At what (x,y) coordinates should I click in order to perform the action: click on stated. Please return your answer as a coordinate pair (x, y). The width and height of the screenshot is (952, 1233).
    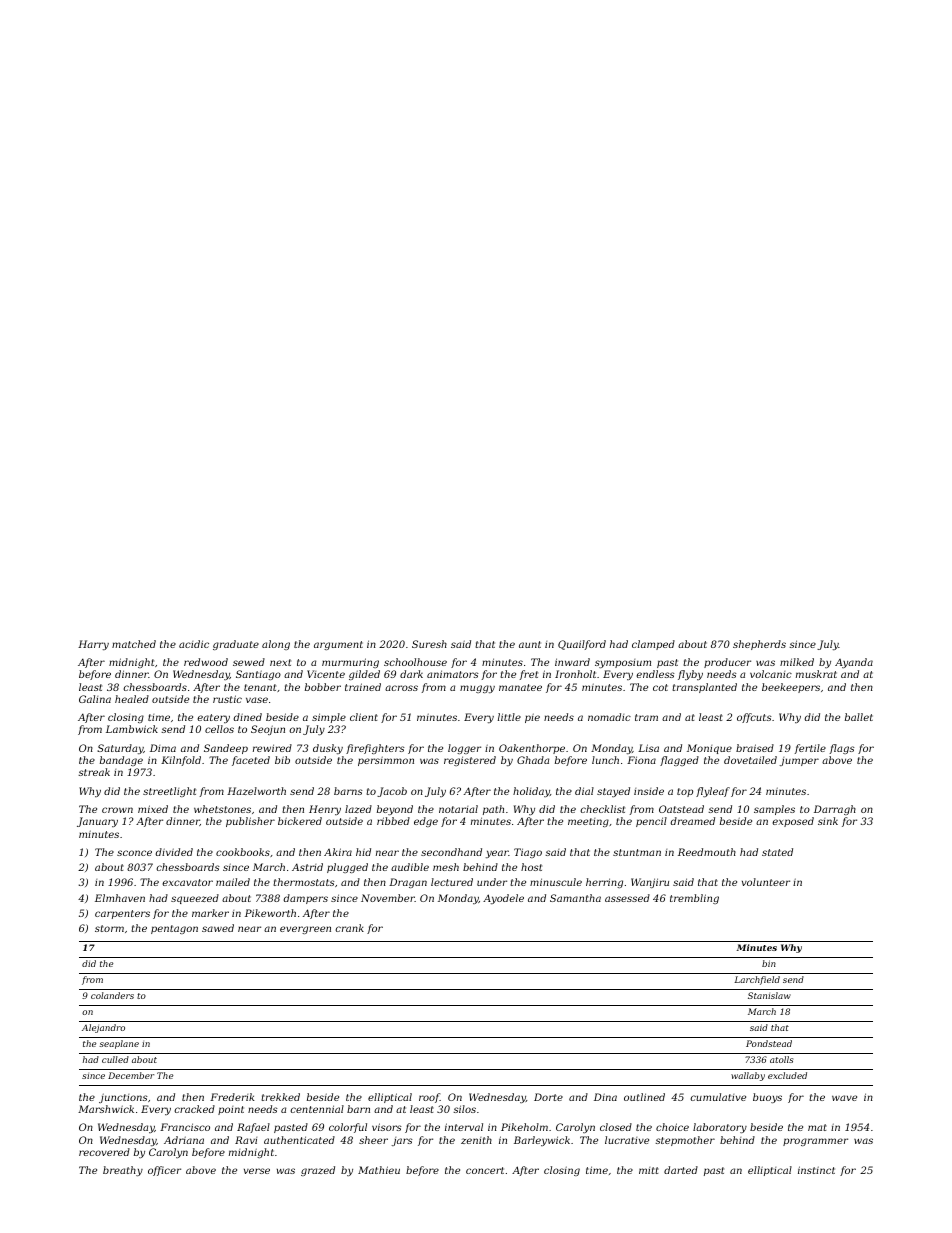
    Looking at the image, I should click on (777, 852).
